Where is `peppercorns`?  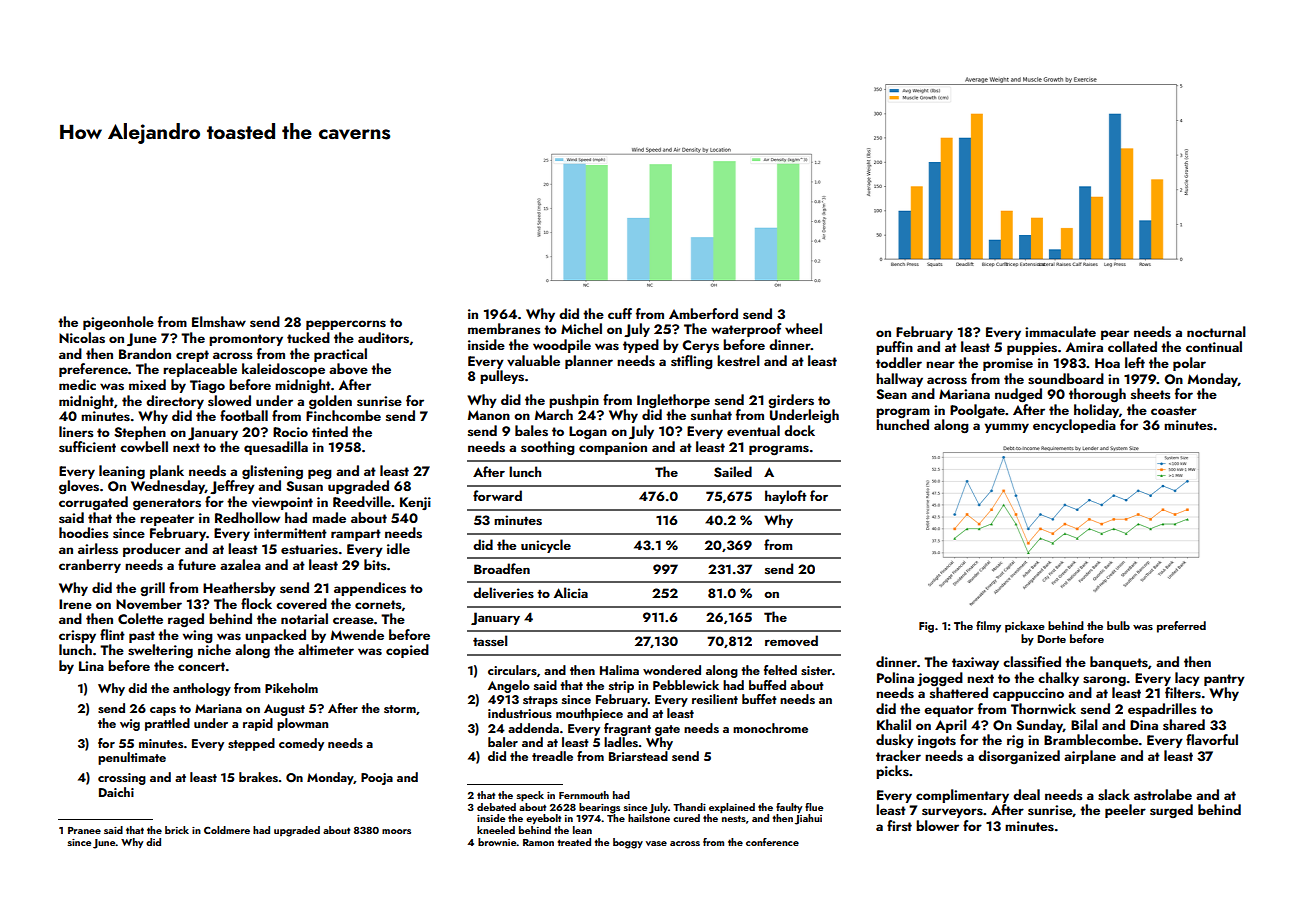
peppercorns is located at coordinates (346, 325).
